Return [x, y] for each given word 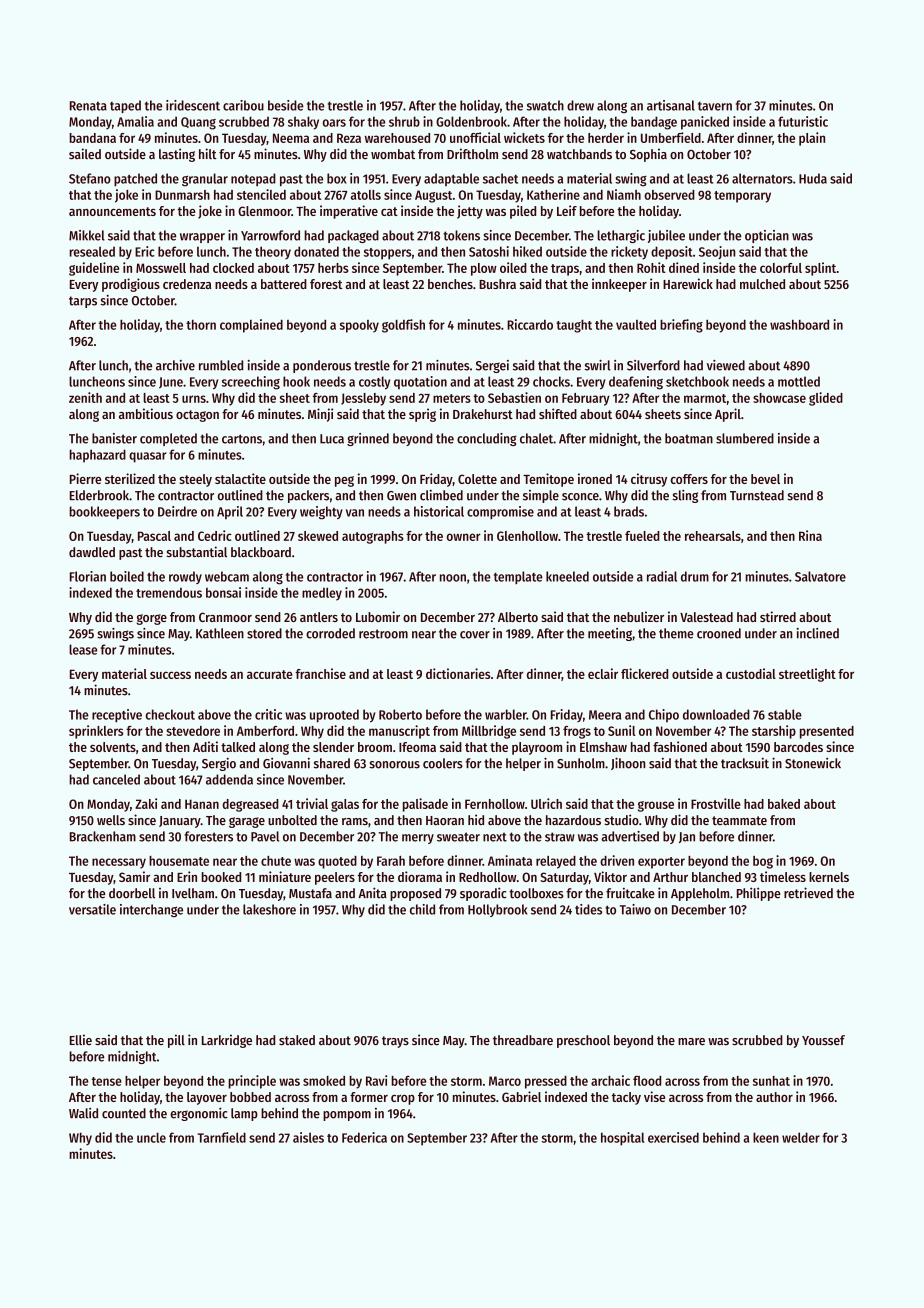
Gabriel [521, 1096]
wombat [393, 154]
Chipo [664, 716]
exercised [673, 1137]
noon [453, 578]
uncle [151, 1137]
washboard [799, 325]
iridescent [193, 105]
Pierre [85, 478]
